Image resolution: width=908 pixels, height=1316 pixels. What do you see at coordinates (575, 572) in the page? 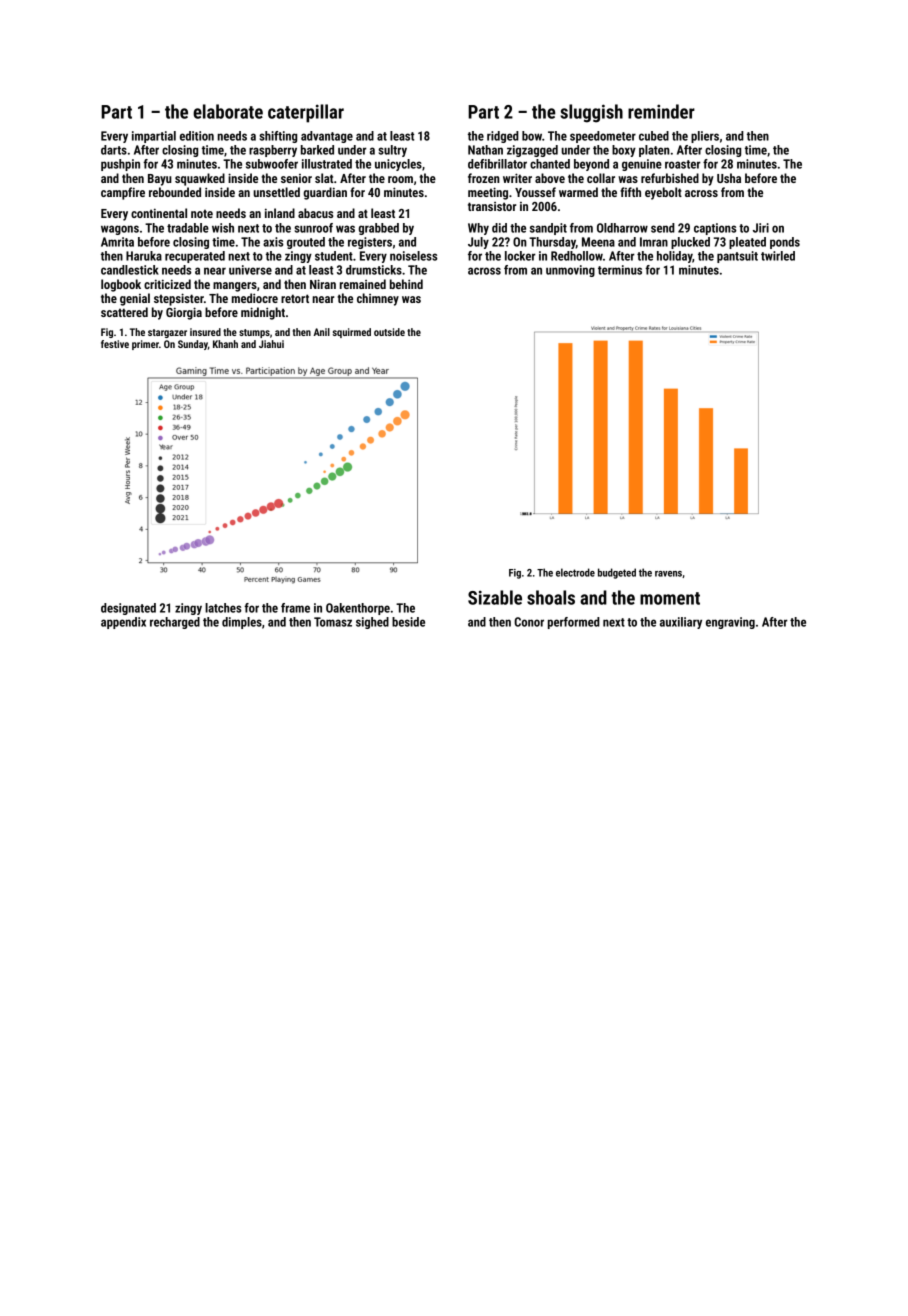
I see `electrode` at bounding box center [575, 572].
